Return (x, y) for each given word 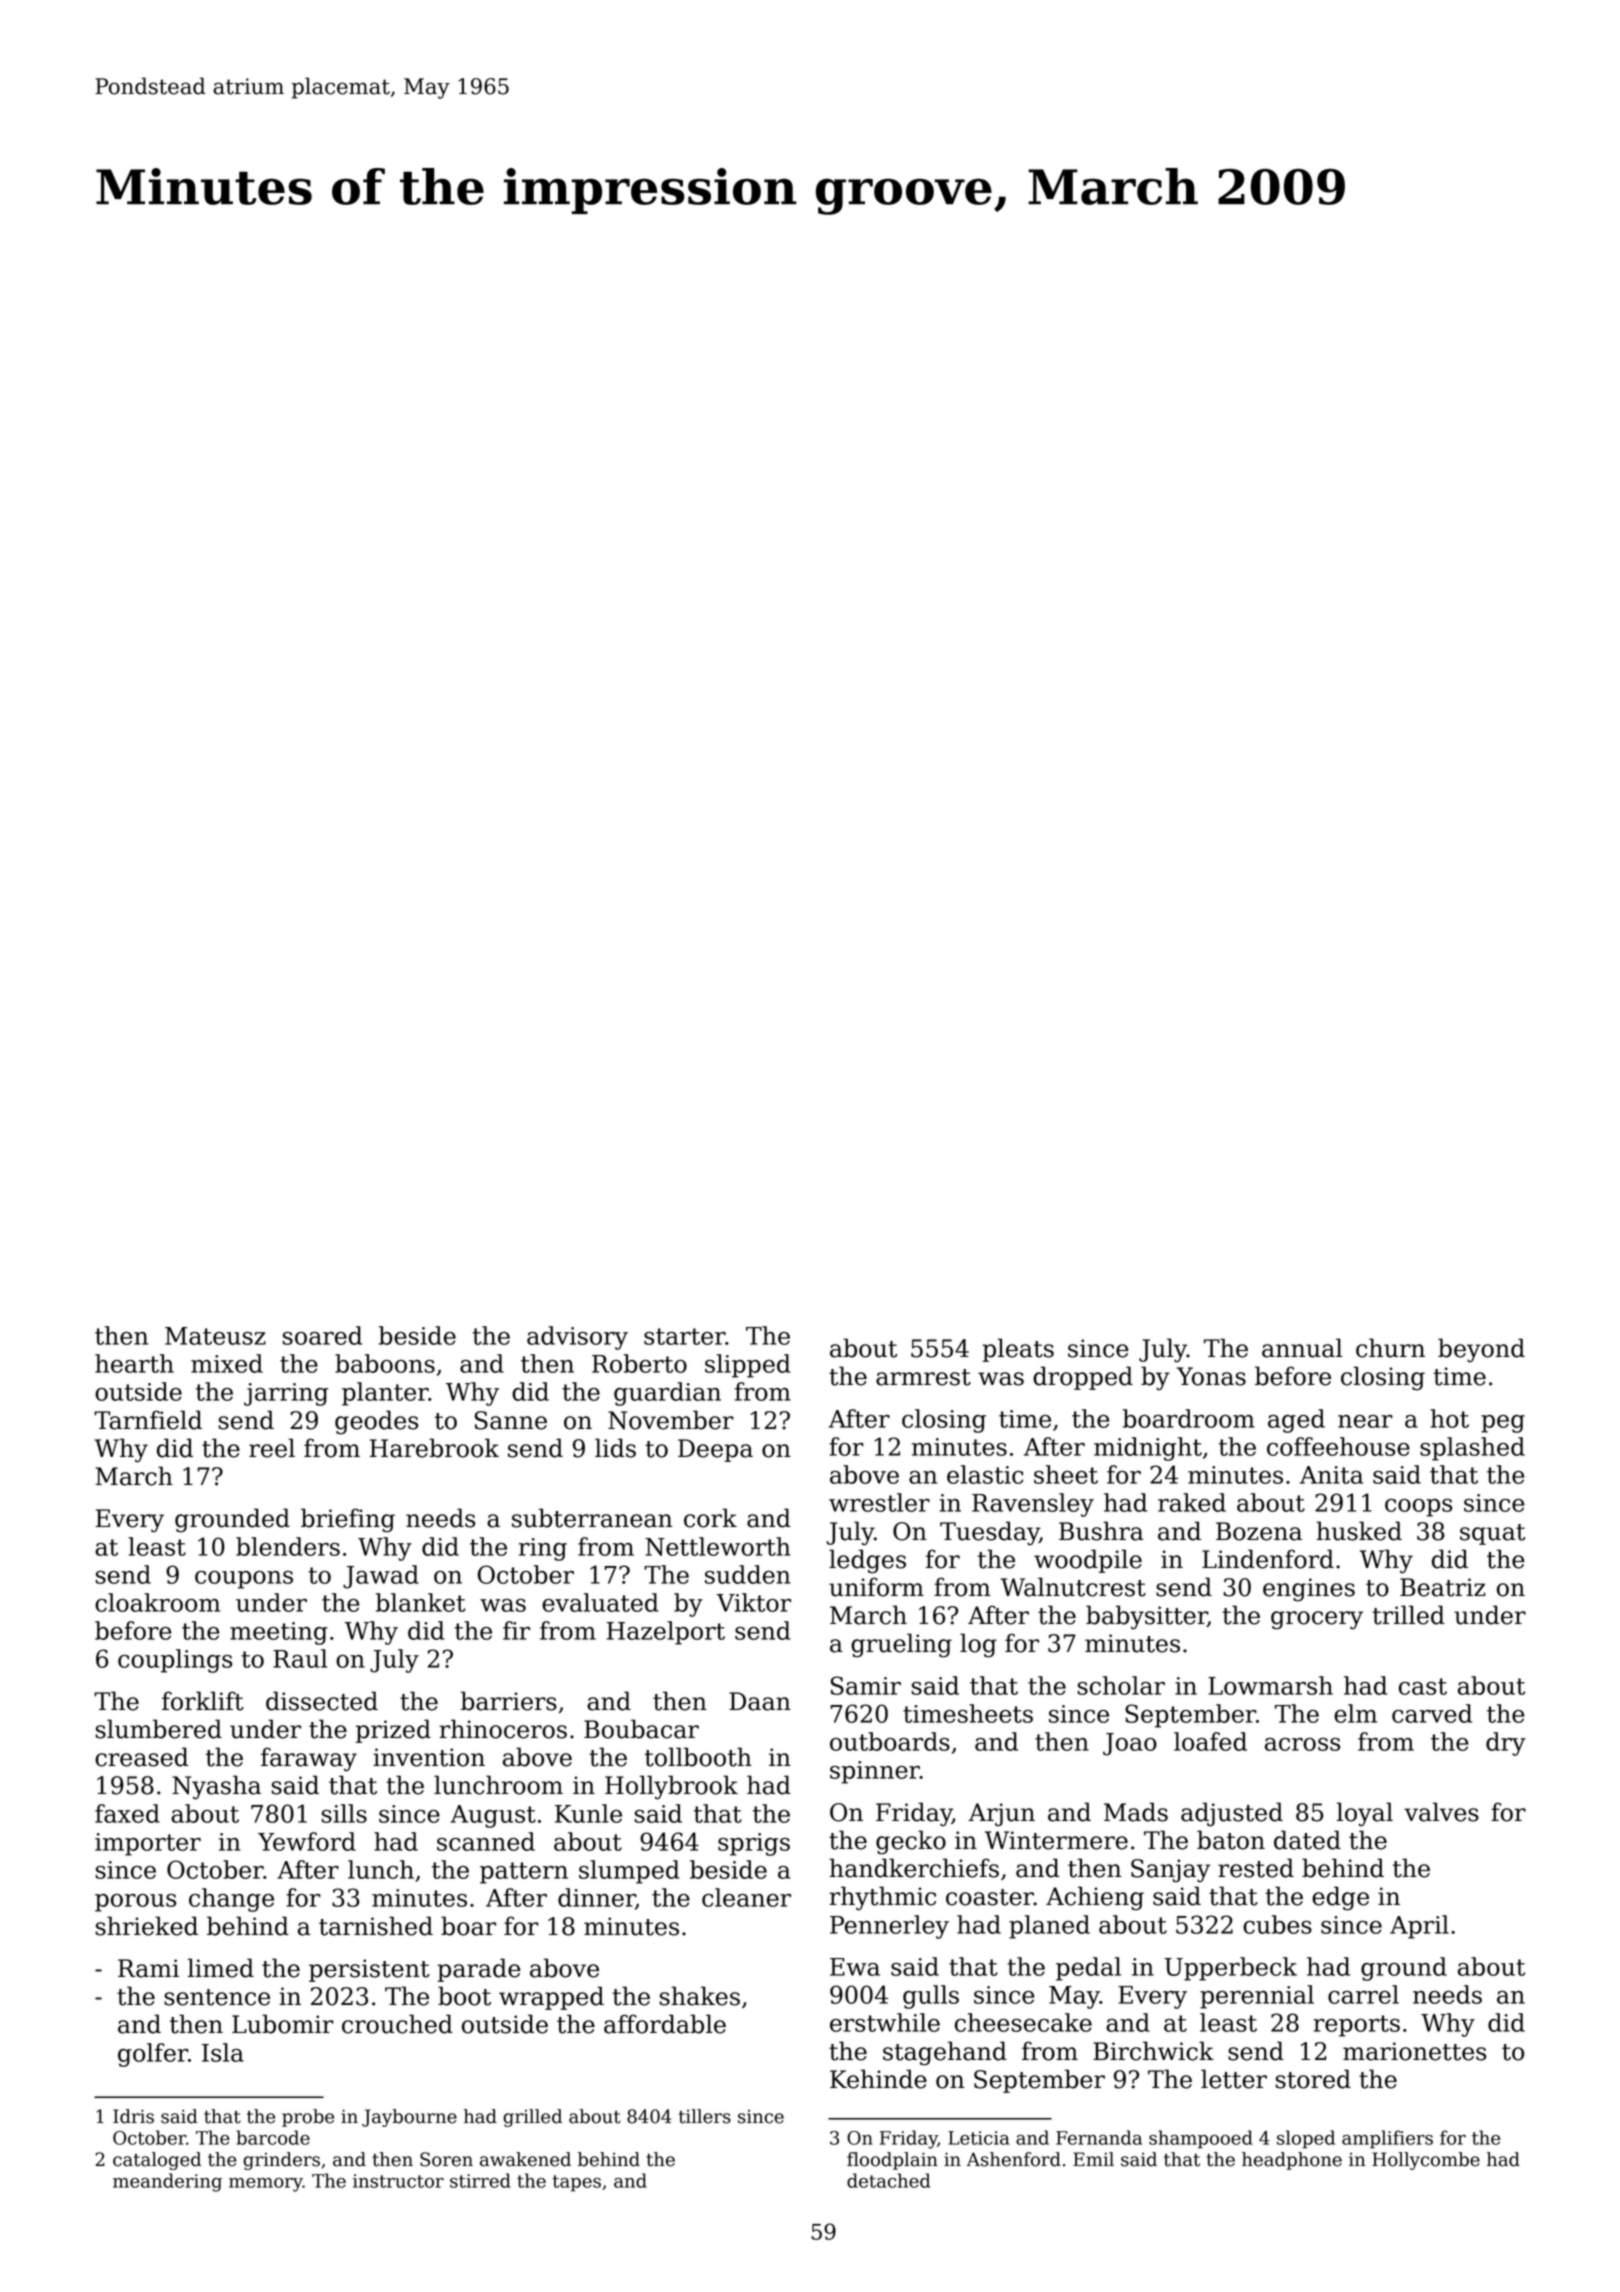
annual (1302, 1348)
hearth (134, 1363)
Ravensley (1033, 1505)
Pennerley (889, 1927)
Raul (300, 1658)
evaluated (600, 1602)
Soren (446, 2159)
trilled (1408, 1615)
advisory (577, 1338)
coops (1418, 1508)
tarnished (376, 1926)
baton (1231, 1840)
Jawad (381, 1577)
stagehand (945, 2053)
